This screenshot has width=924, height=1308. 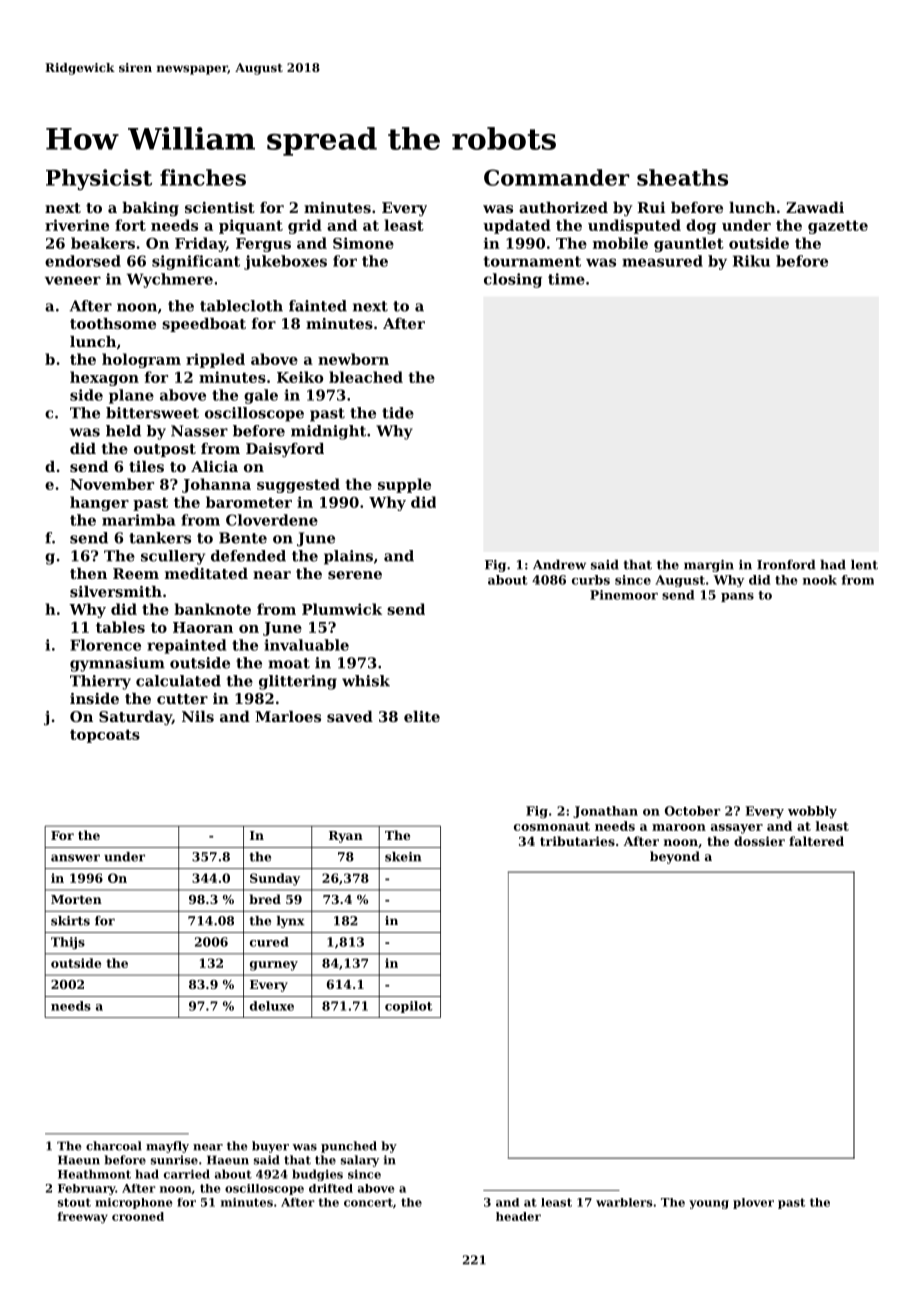 What do you see at coordinates (701, 226) in the screenshot?
I see `dog` at bounding box center [701, 226].
